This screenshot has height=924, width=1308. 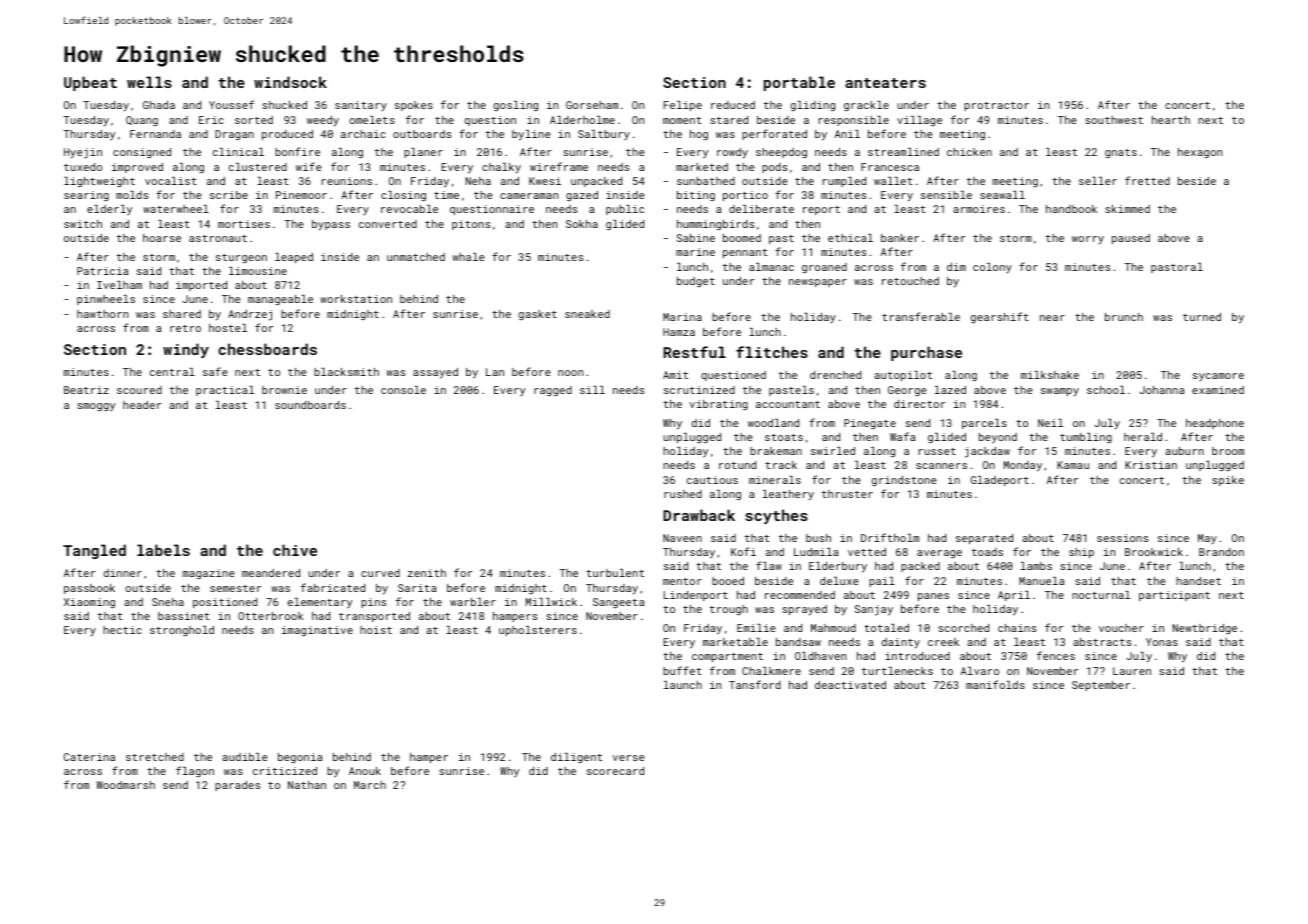 I want to click on jackdaw, so click(x=987, y=452).
